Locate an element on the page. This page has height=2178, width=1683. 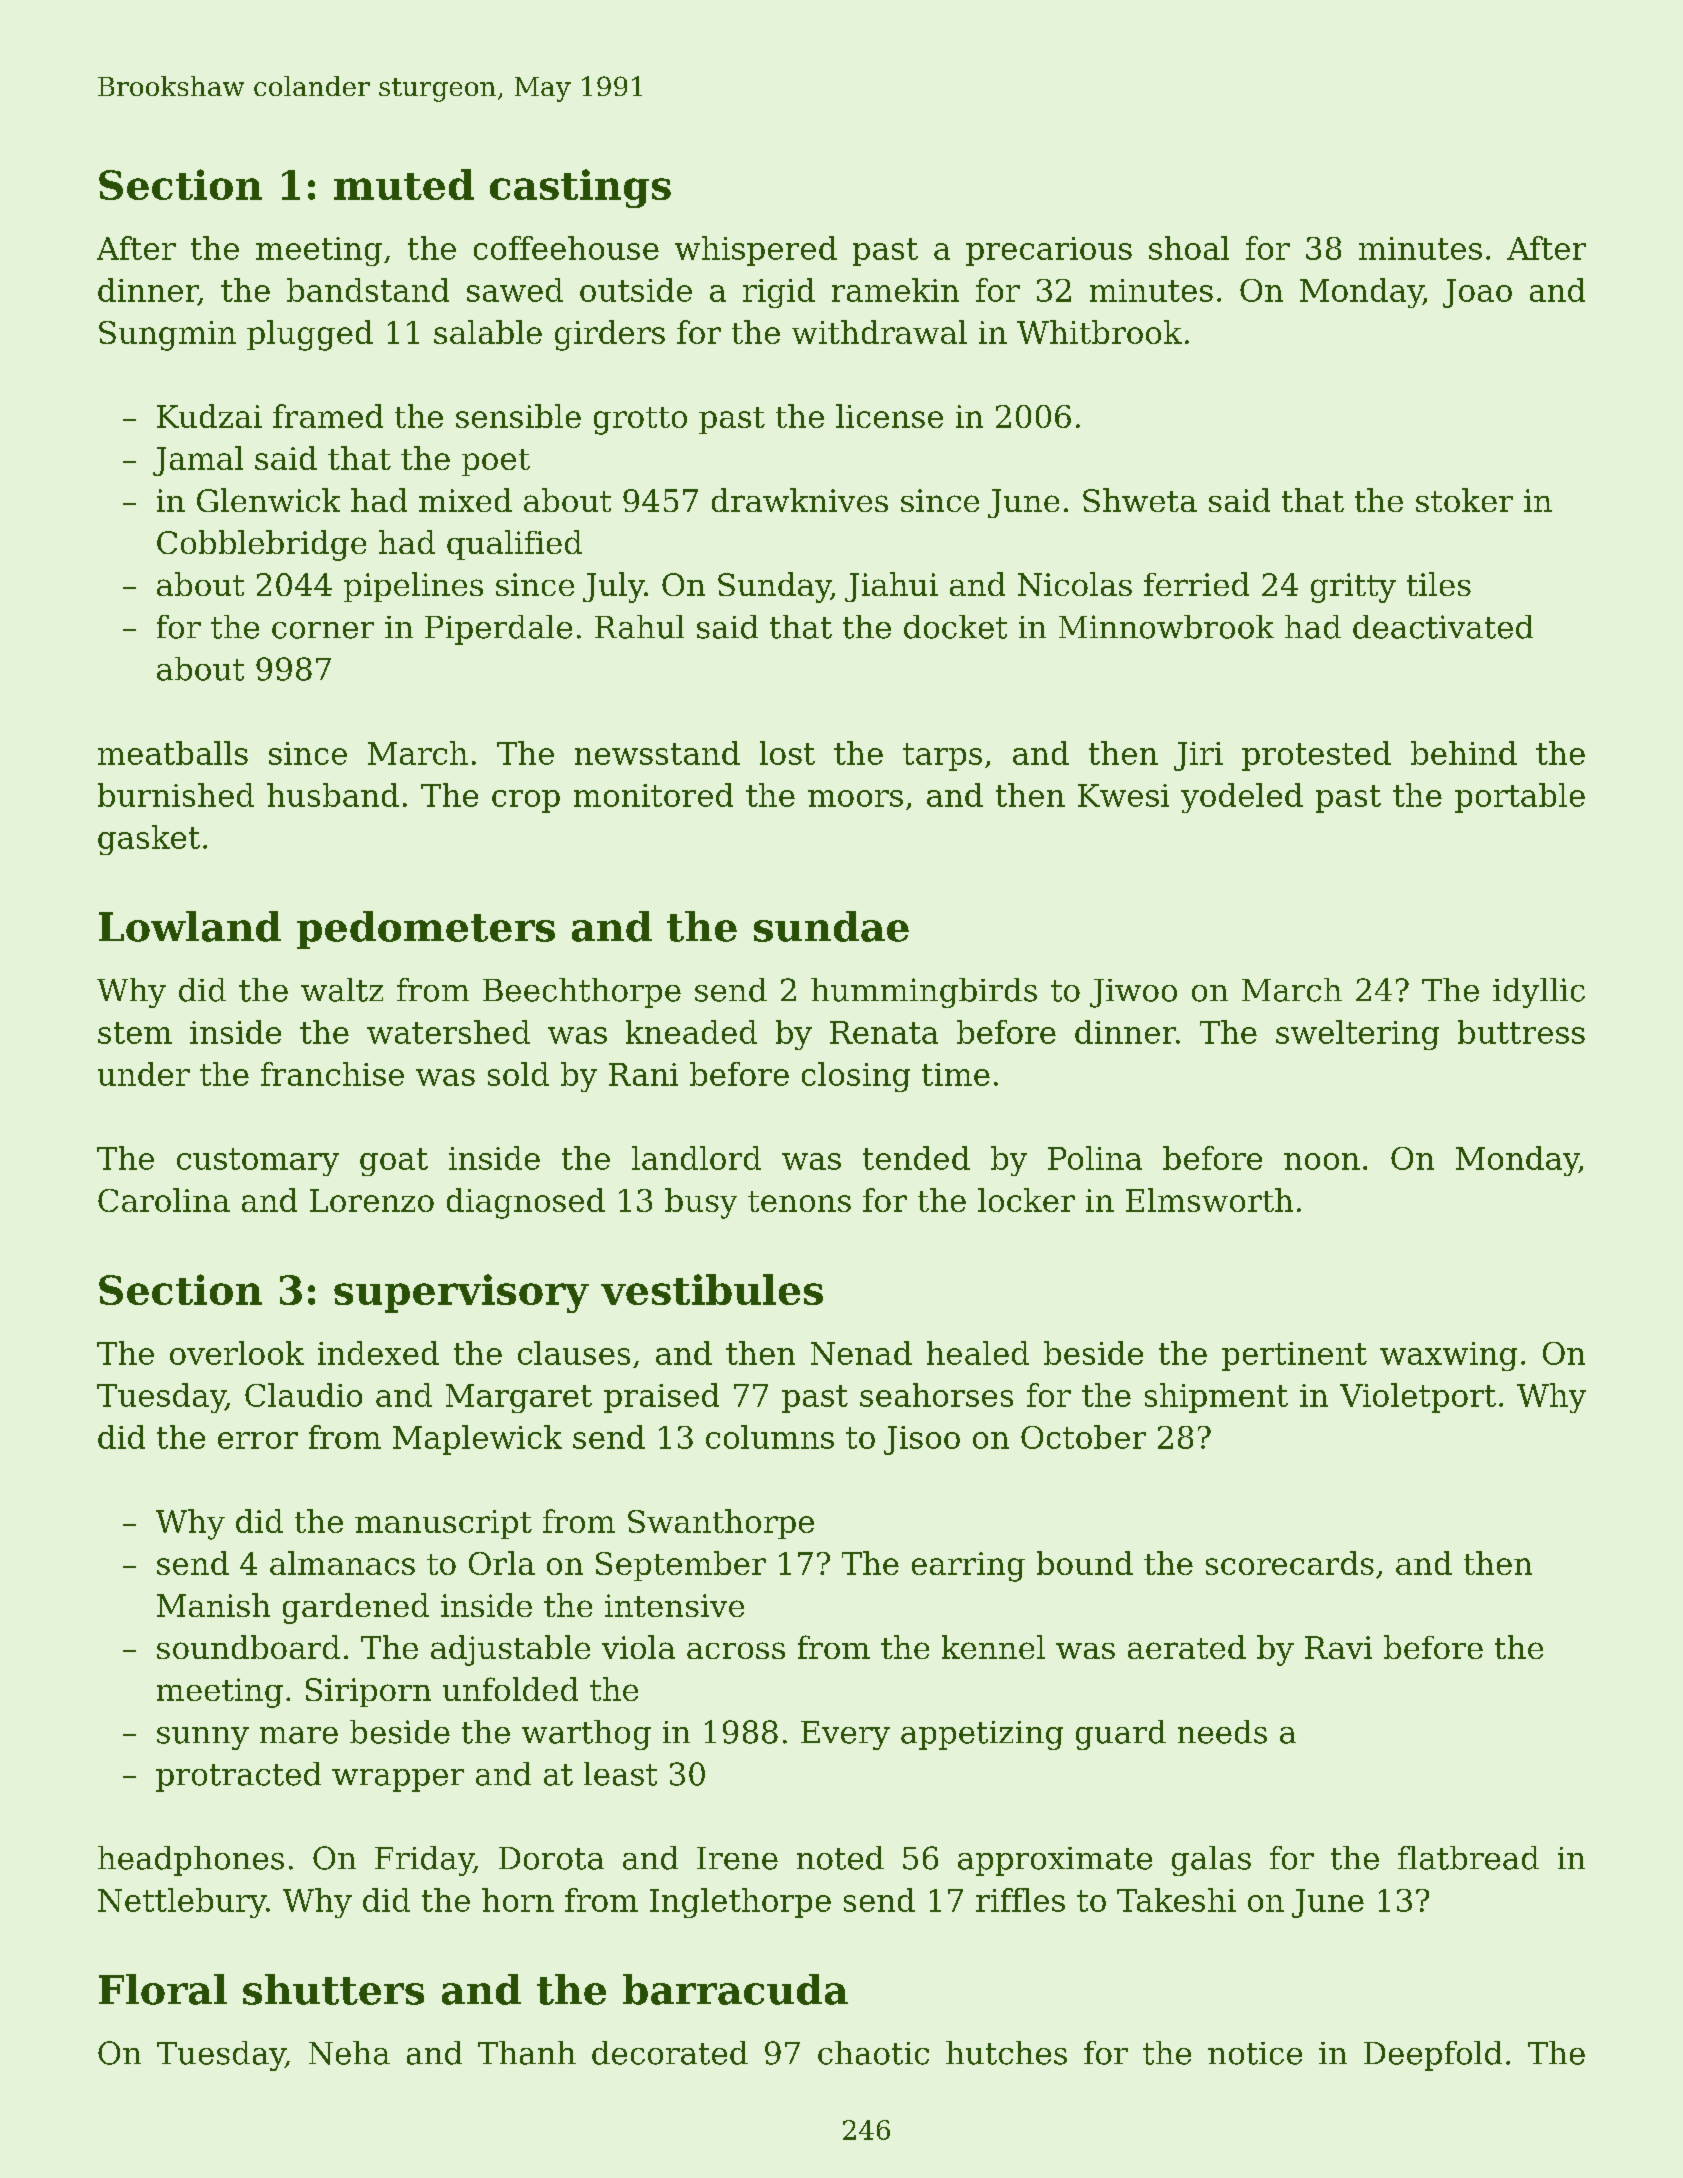
deactivated is located at coordinates (1443, 627).
